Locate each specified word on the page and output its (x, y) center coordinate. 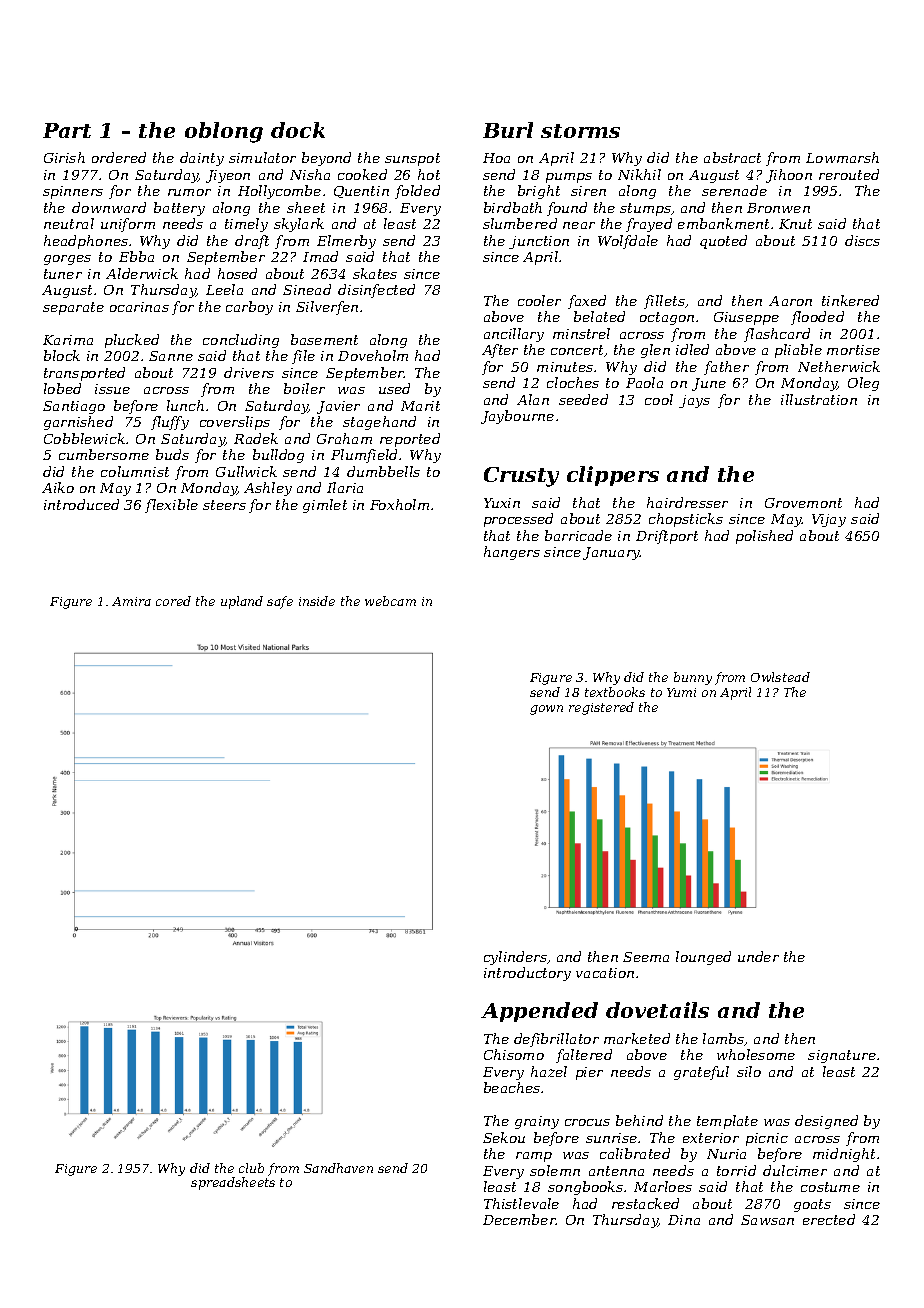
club (251, 1168)
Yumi (681, 692)
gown (546, 710)
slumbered (520, 223)
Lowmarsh (842, 157)
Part (67, 130)
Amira (131, 601)
